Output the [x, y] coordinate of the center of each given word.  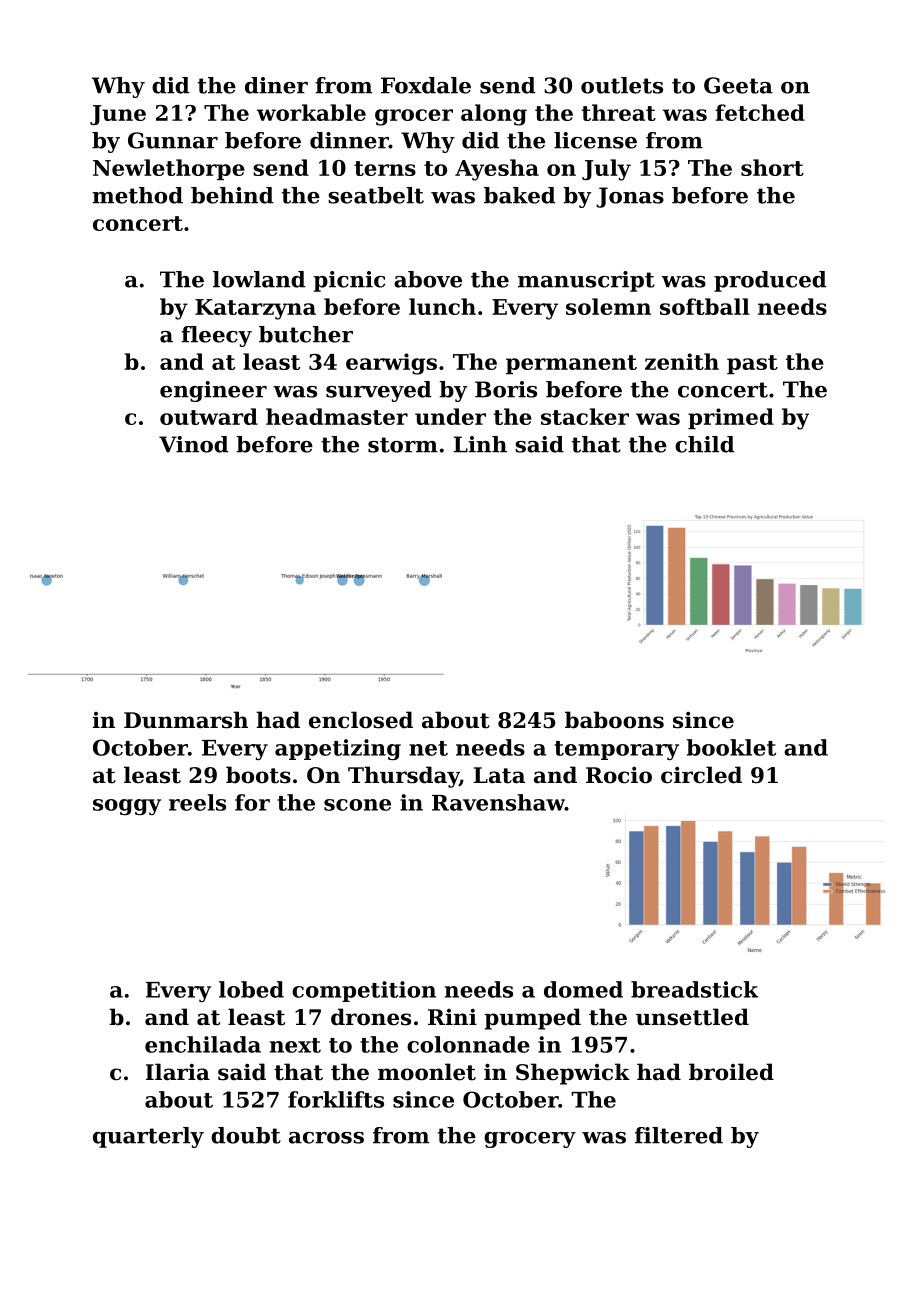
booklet [731, 747]
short [772, 167]
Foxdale [426, 85]
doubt [246, 1135]
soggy [127, 807]
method [137, 195]
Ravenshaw [498, 802]
